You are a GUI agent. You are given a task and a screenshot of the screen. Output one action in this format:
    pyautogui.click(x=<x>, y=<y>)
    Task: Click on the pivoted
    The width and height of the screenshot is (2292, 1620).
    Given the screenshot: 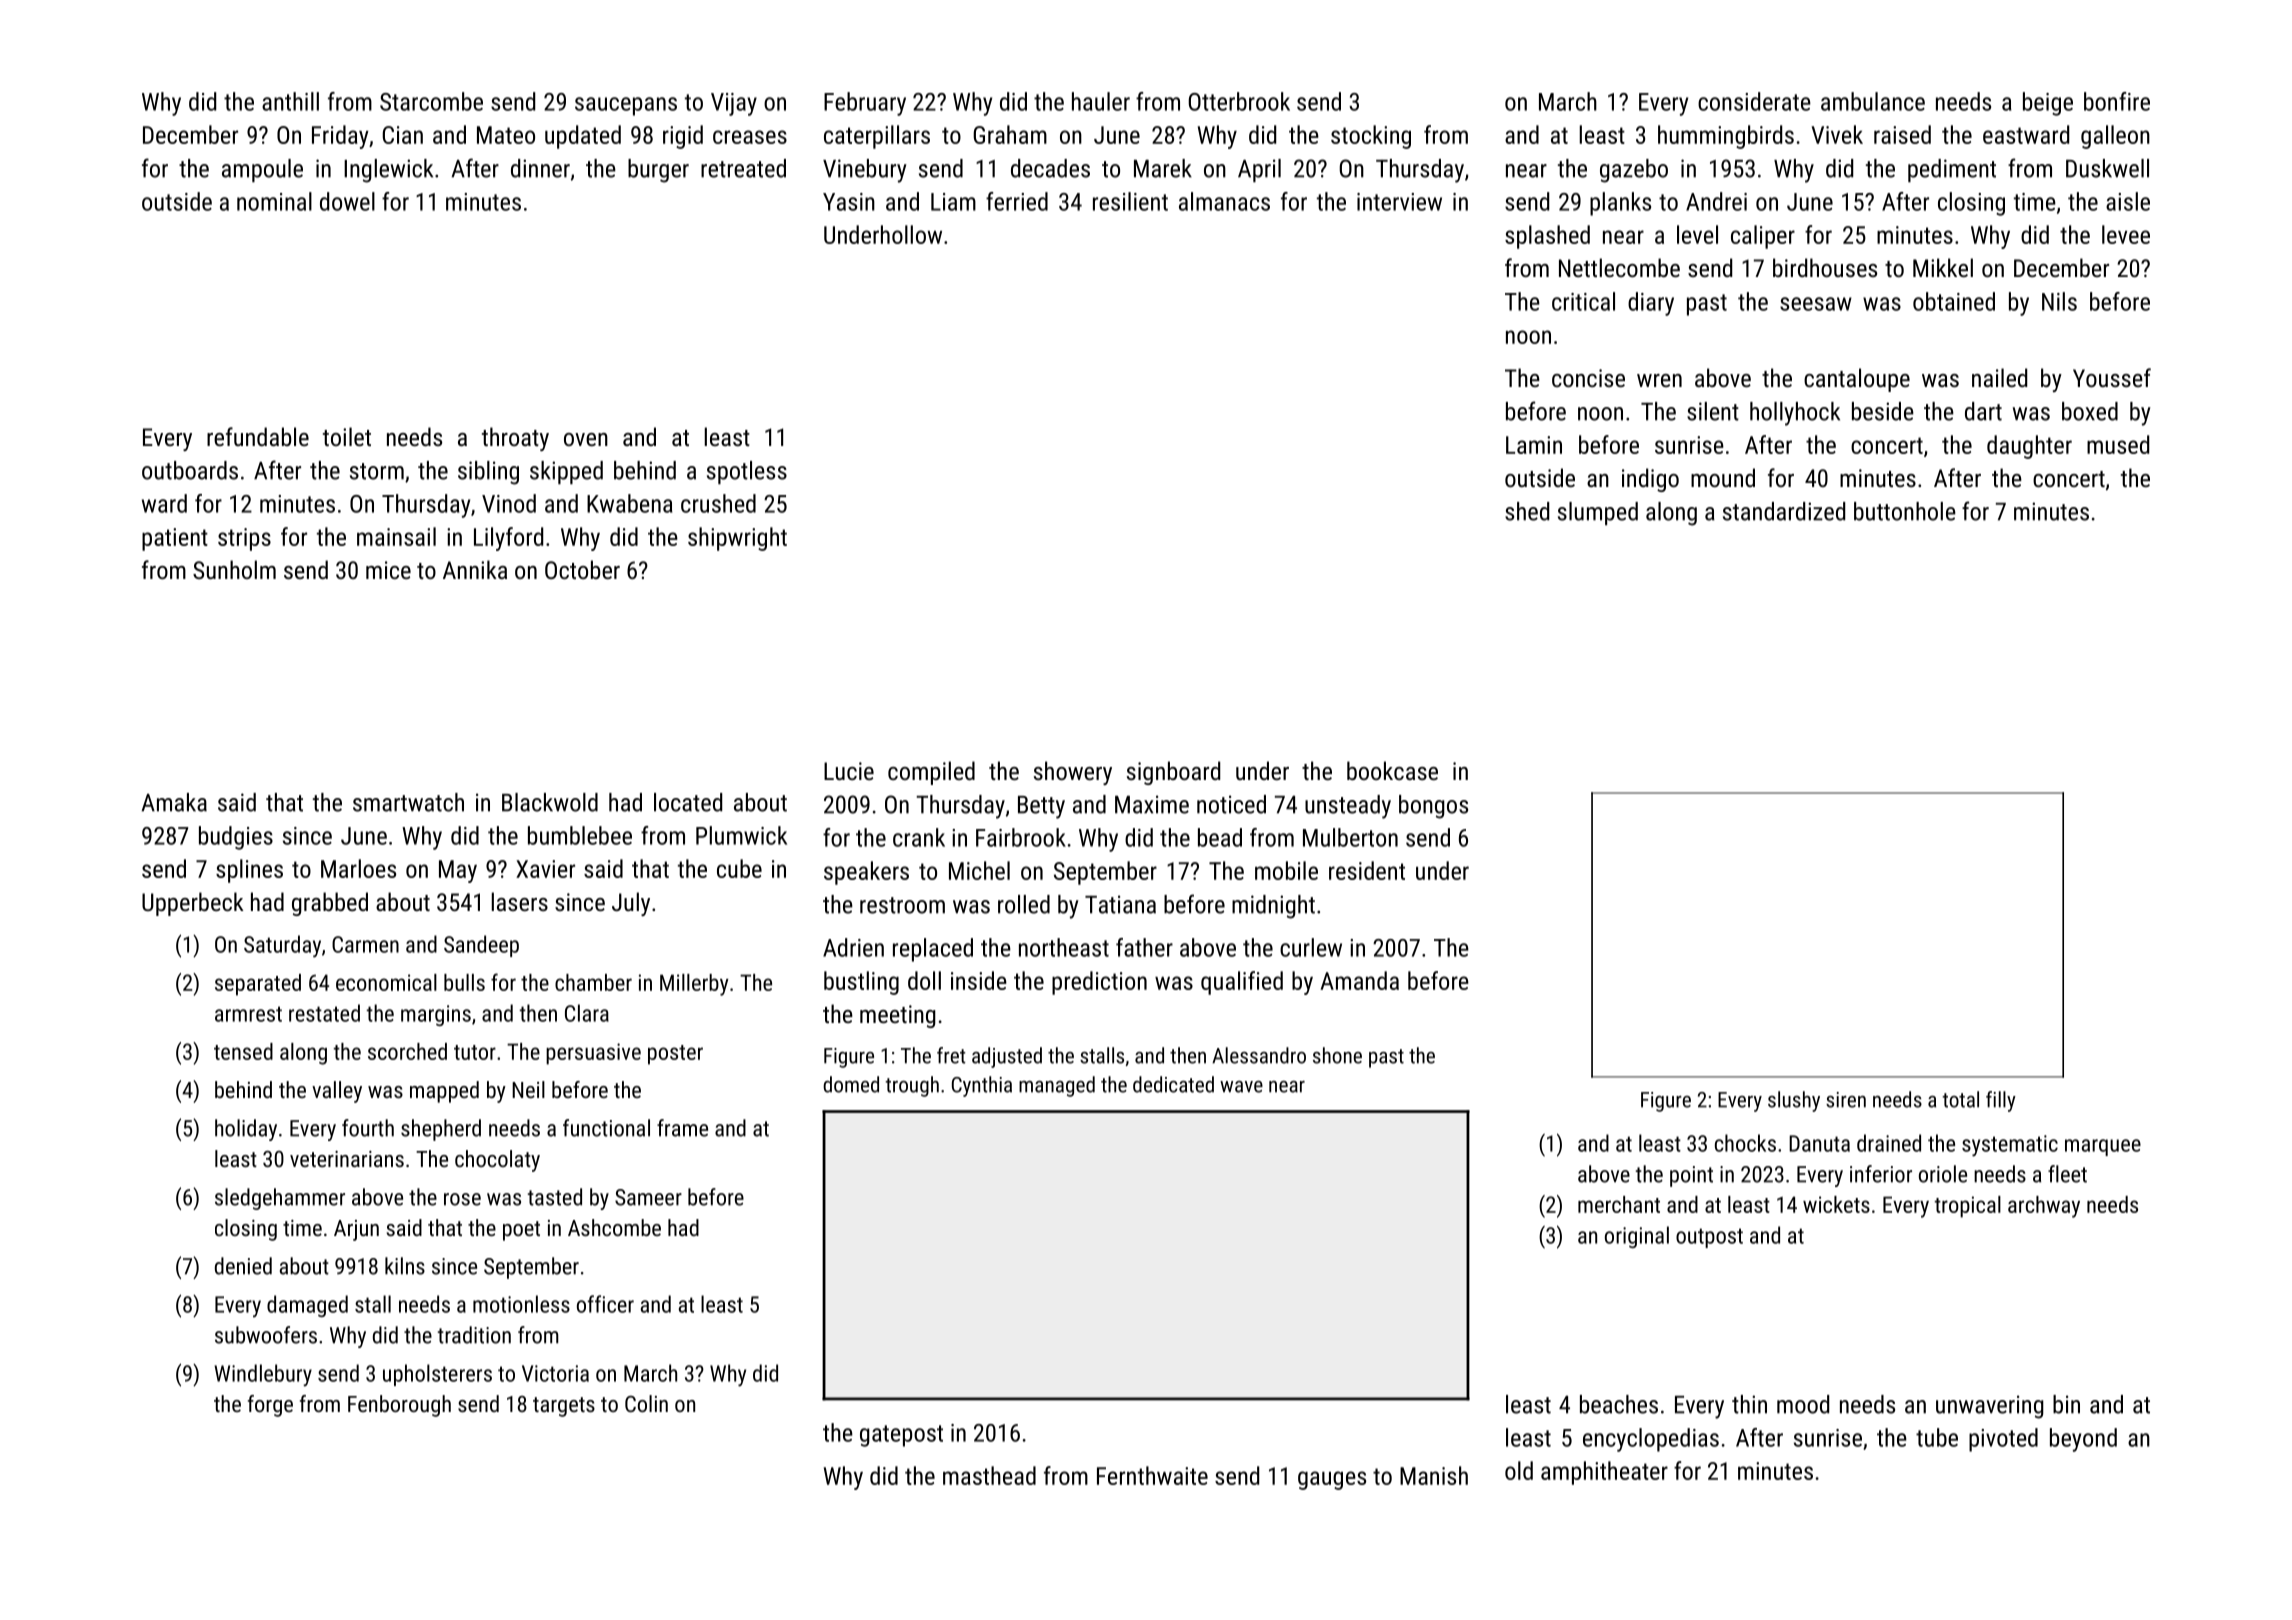 What is the action you would take?
    pyautogui.click(x=2003, y=1440)
